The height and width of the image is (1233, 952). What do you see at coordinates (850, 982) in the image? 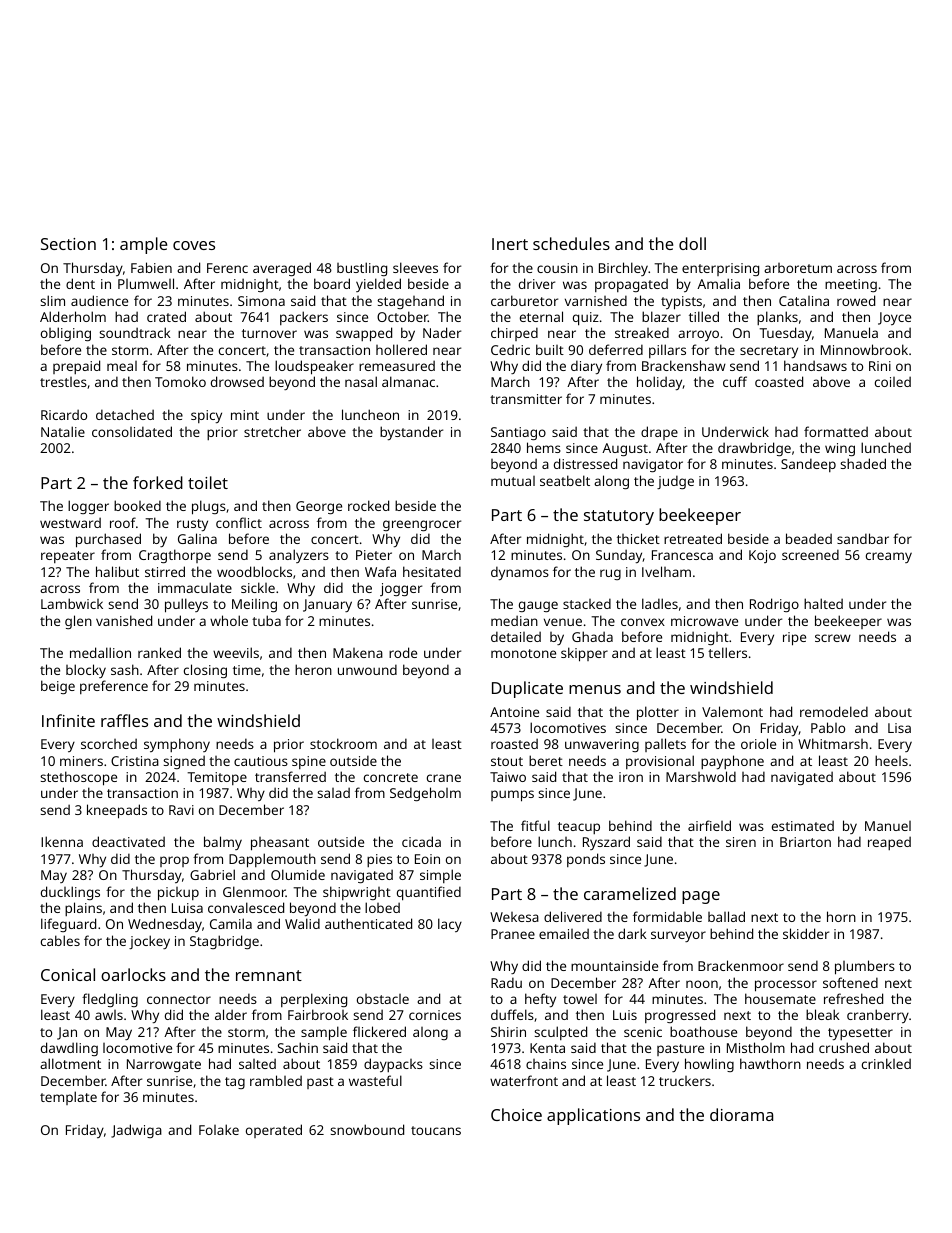
I see `softened` at bounding box center [850, 982].
